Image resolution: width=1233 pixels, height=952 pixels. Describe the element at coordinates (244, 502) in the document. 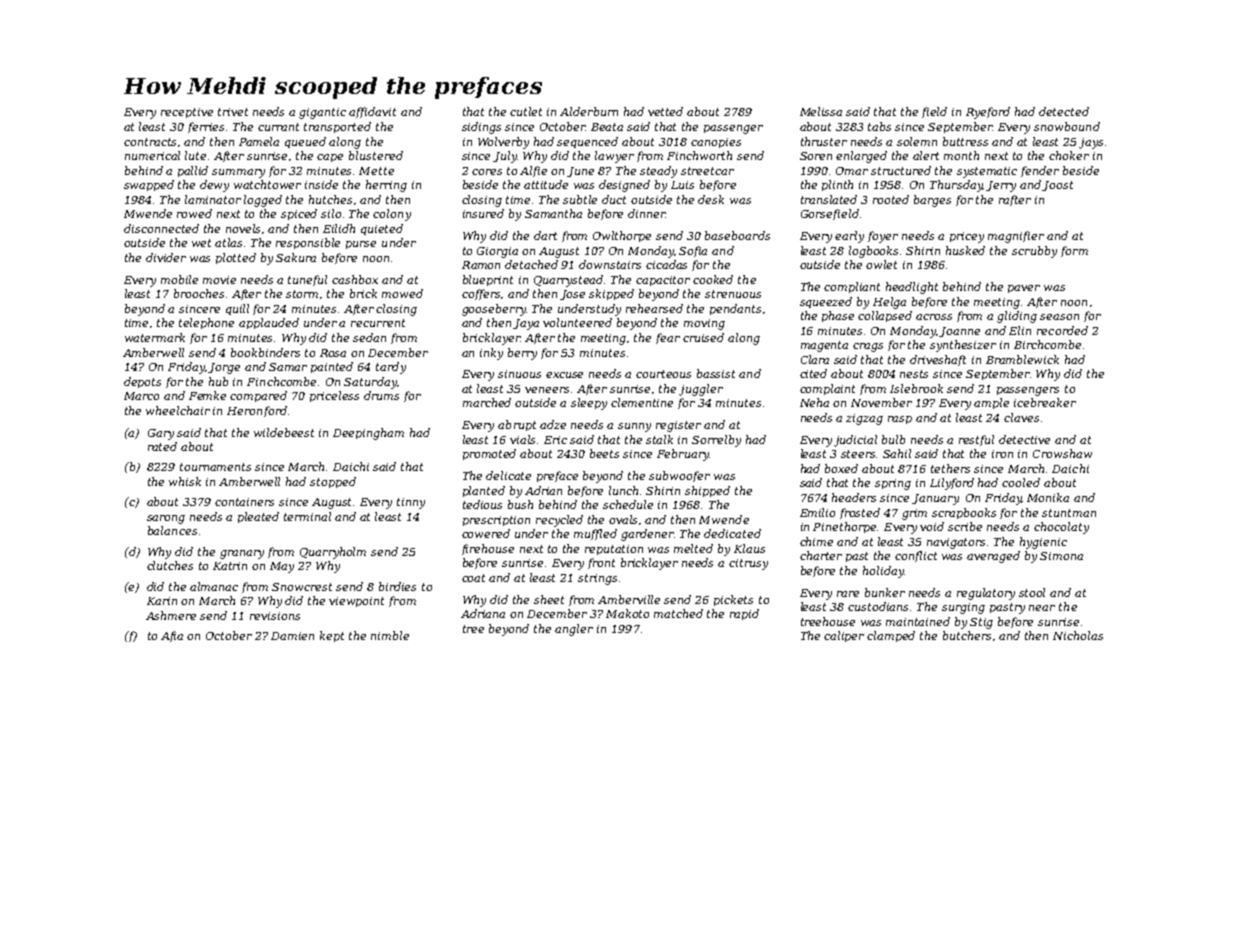

I see `containers` at that location.
